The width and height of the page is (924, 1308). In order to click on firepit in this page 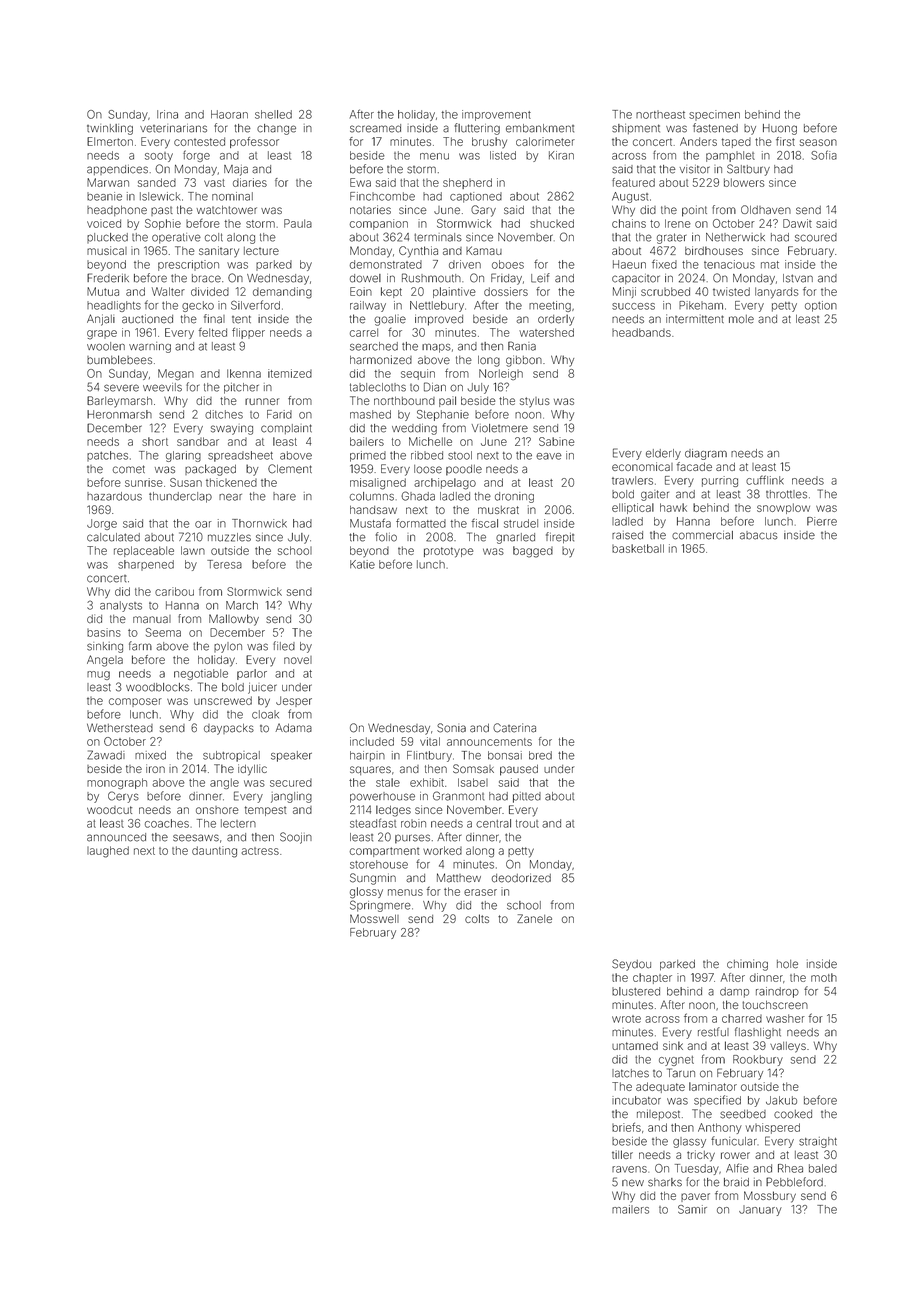, I will do `click(560, 537)`.
